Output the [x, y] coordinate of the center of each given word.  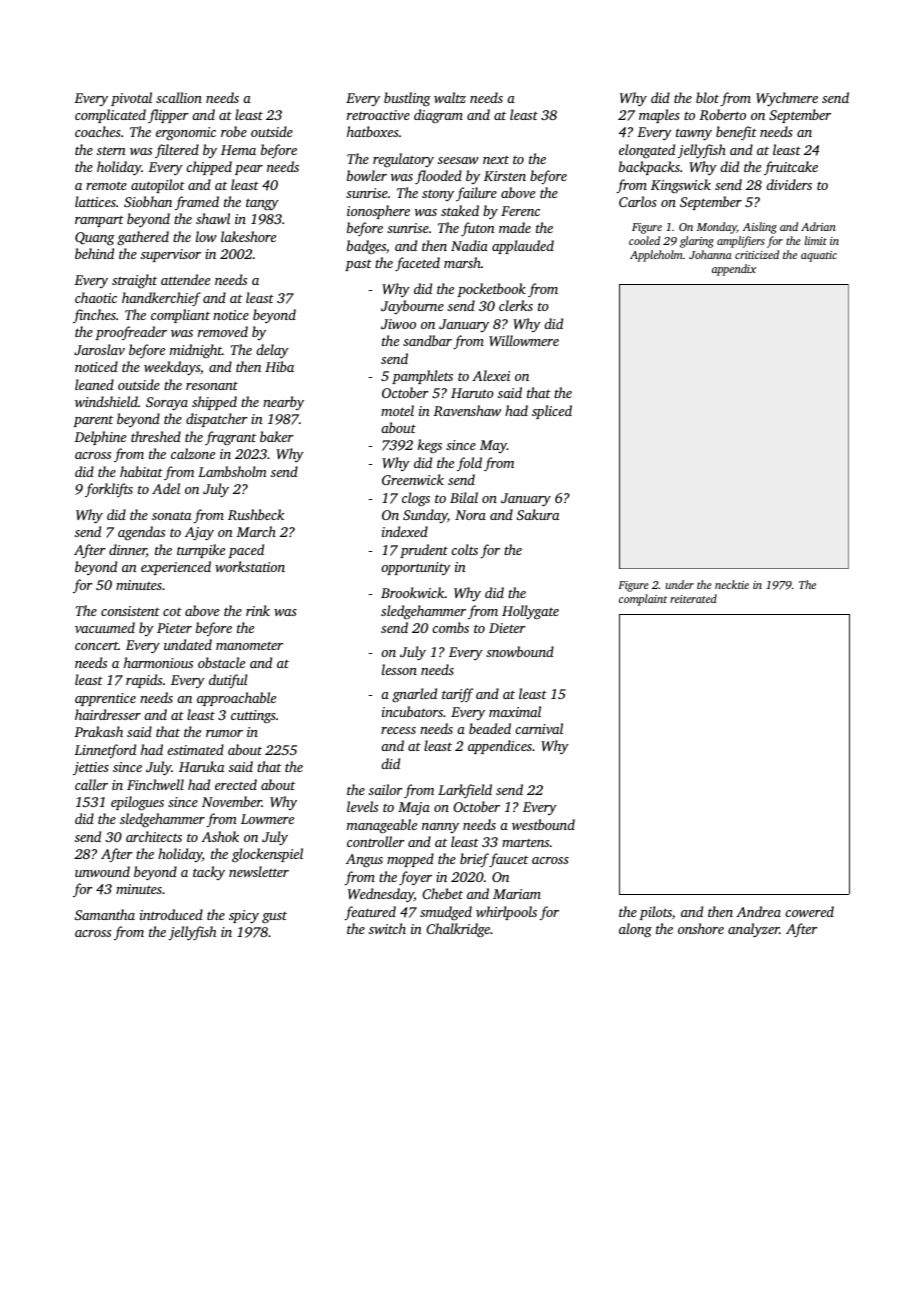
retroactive [378, 115]
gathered [143, 238]
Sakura [538, 514]
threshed [156, 436]
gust [274, 917]
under [680, 584]
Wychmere [787, 99]
